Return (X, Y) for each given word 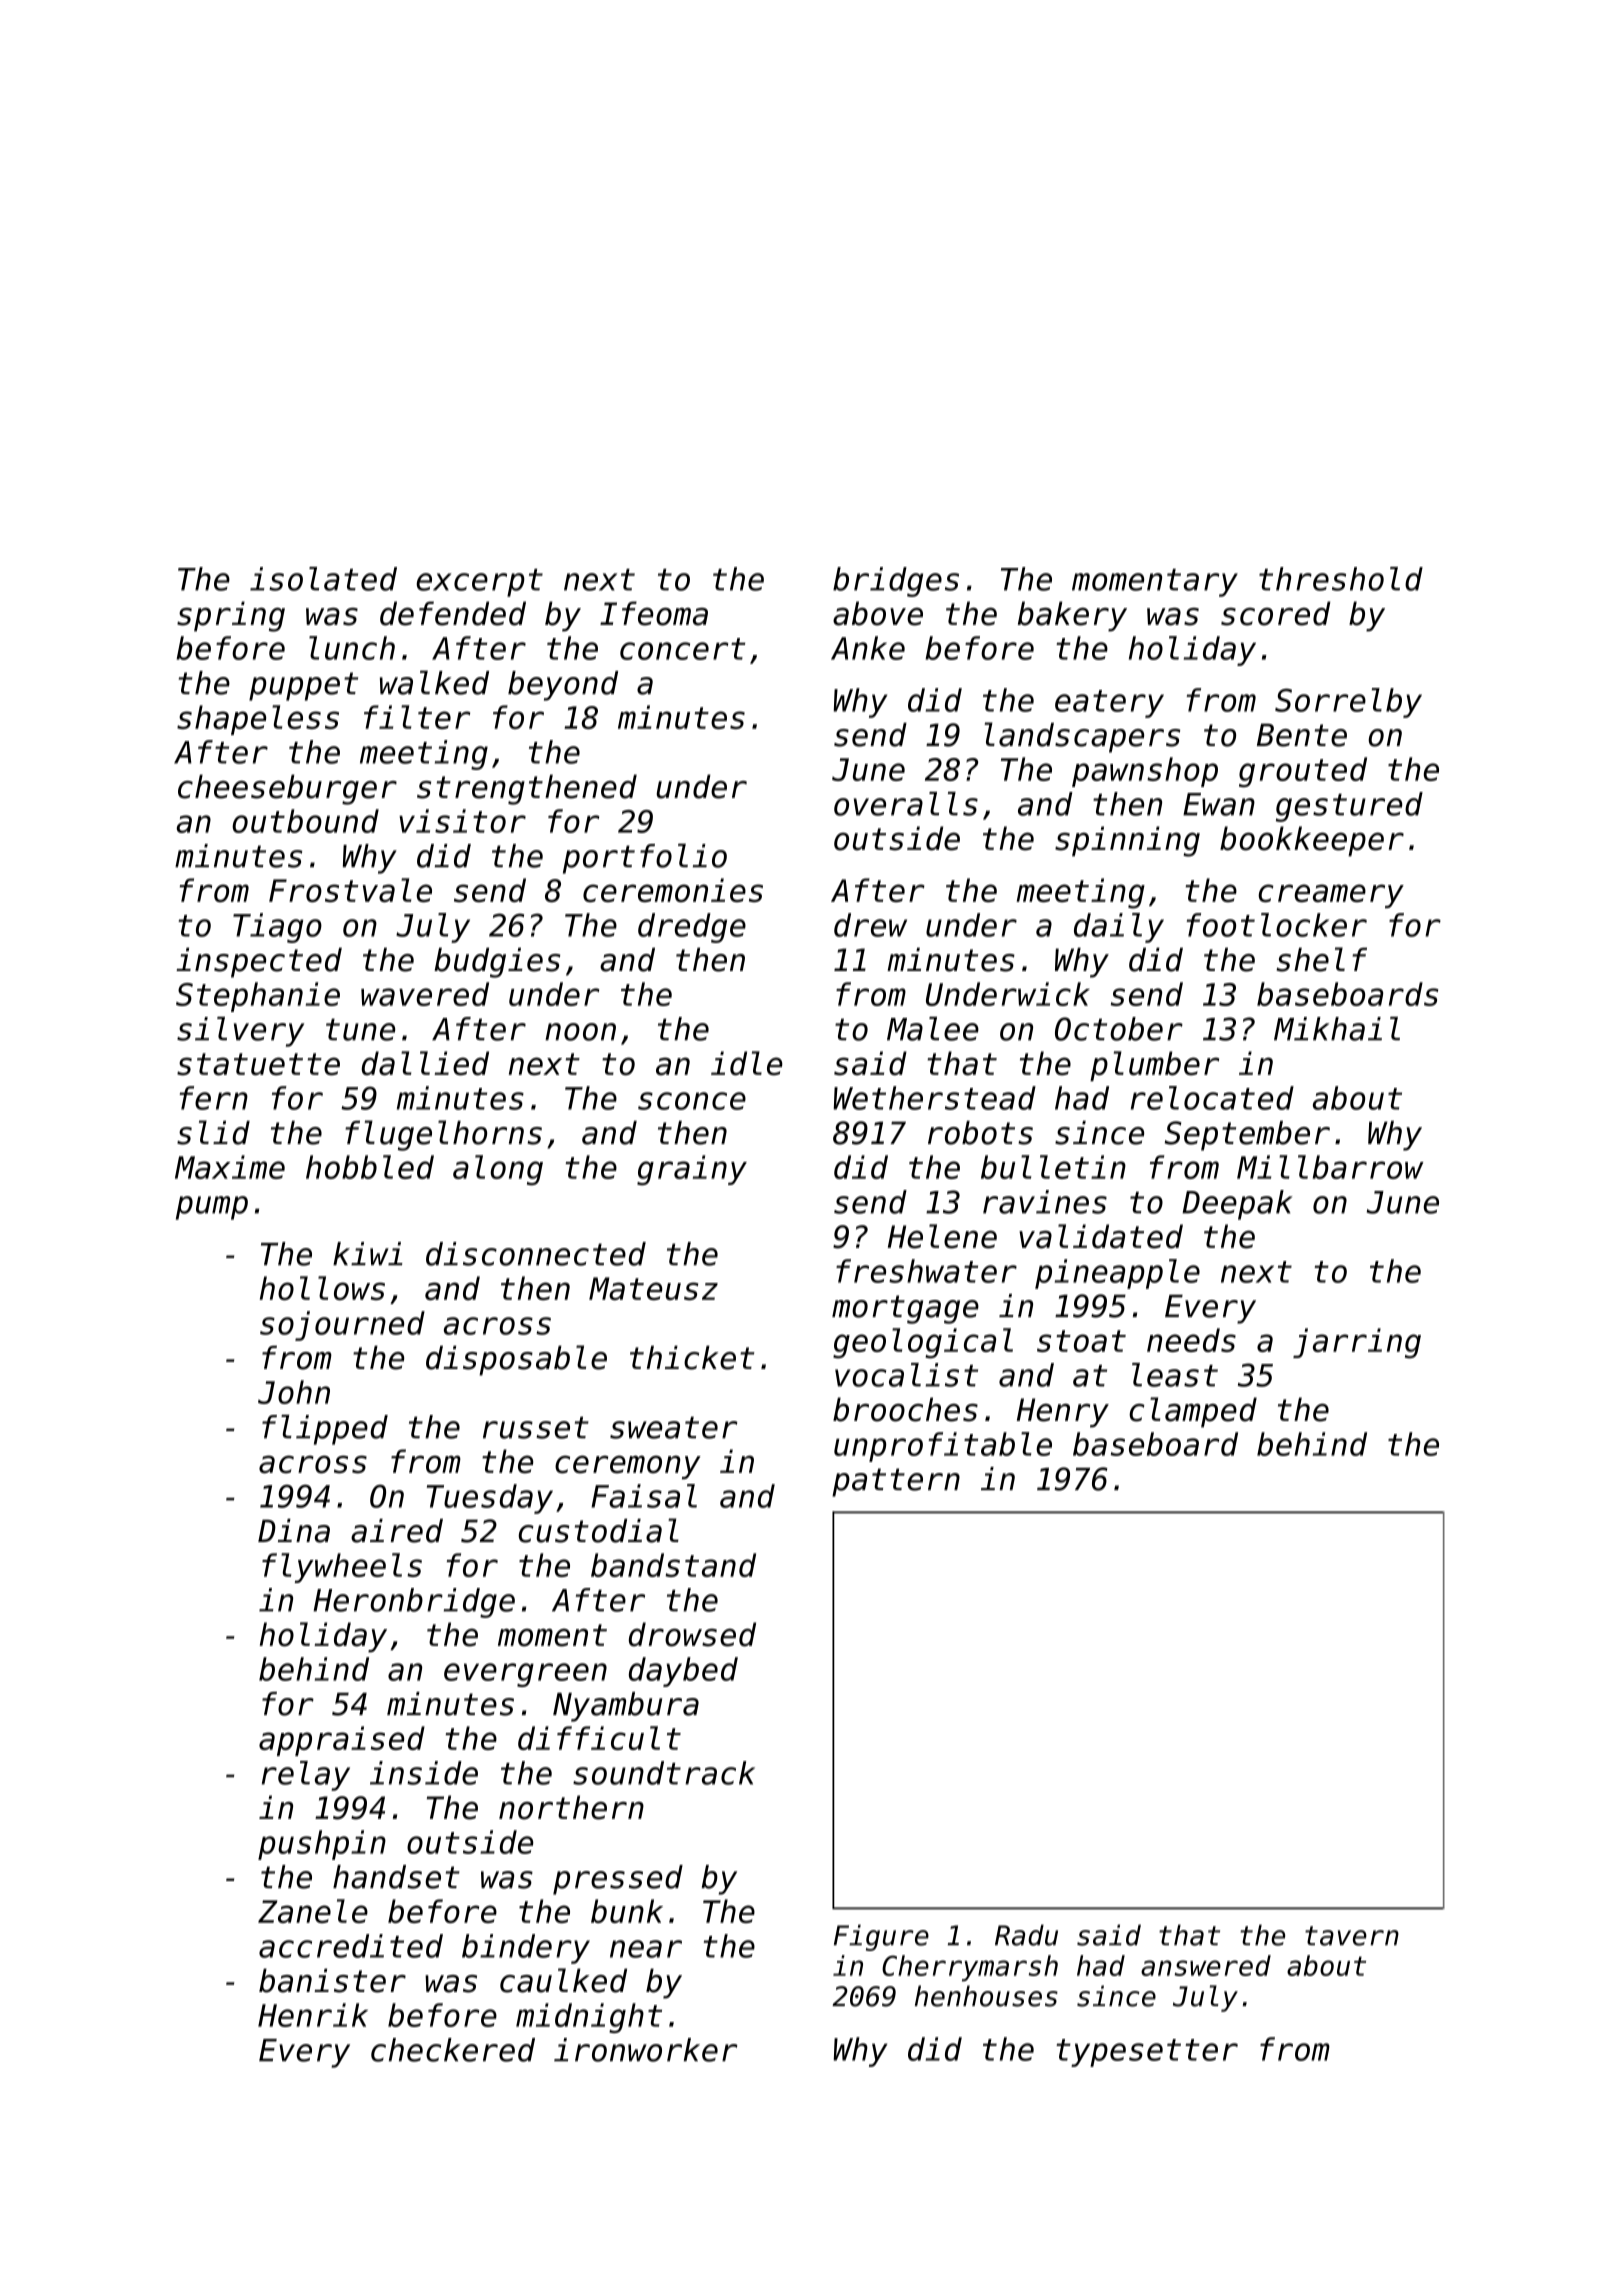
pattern (896, 1482)
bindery (526, 1949)
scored (1276, 613)
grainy (692, 1170)
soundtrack (664, 1773)
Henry (1063, 1413)
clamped (1193, 1412)
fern (213, 1098)
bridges (896, 582)
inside (424, 1773)
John (294, 1392)
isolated (323, 579)
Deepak (1237, 1205)
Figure (881, 1937)
